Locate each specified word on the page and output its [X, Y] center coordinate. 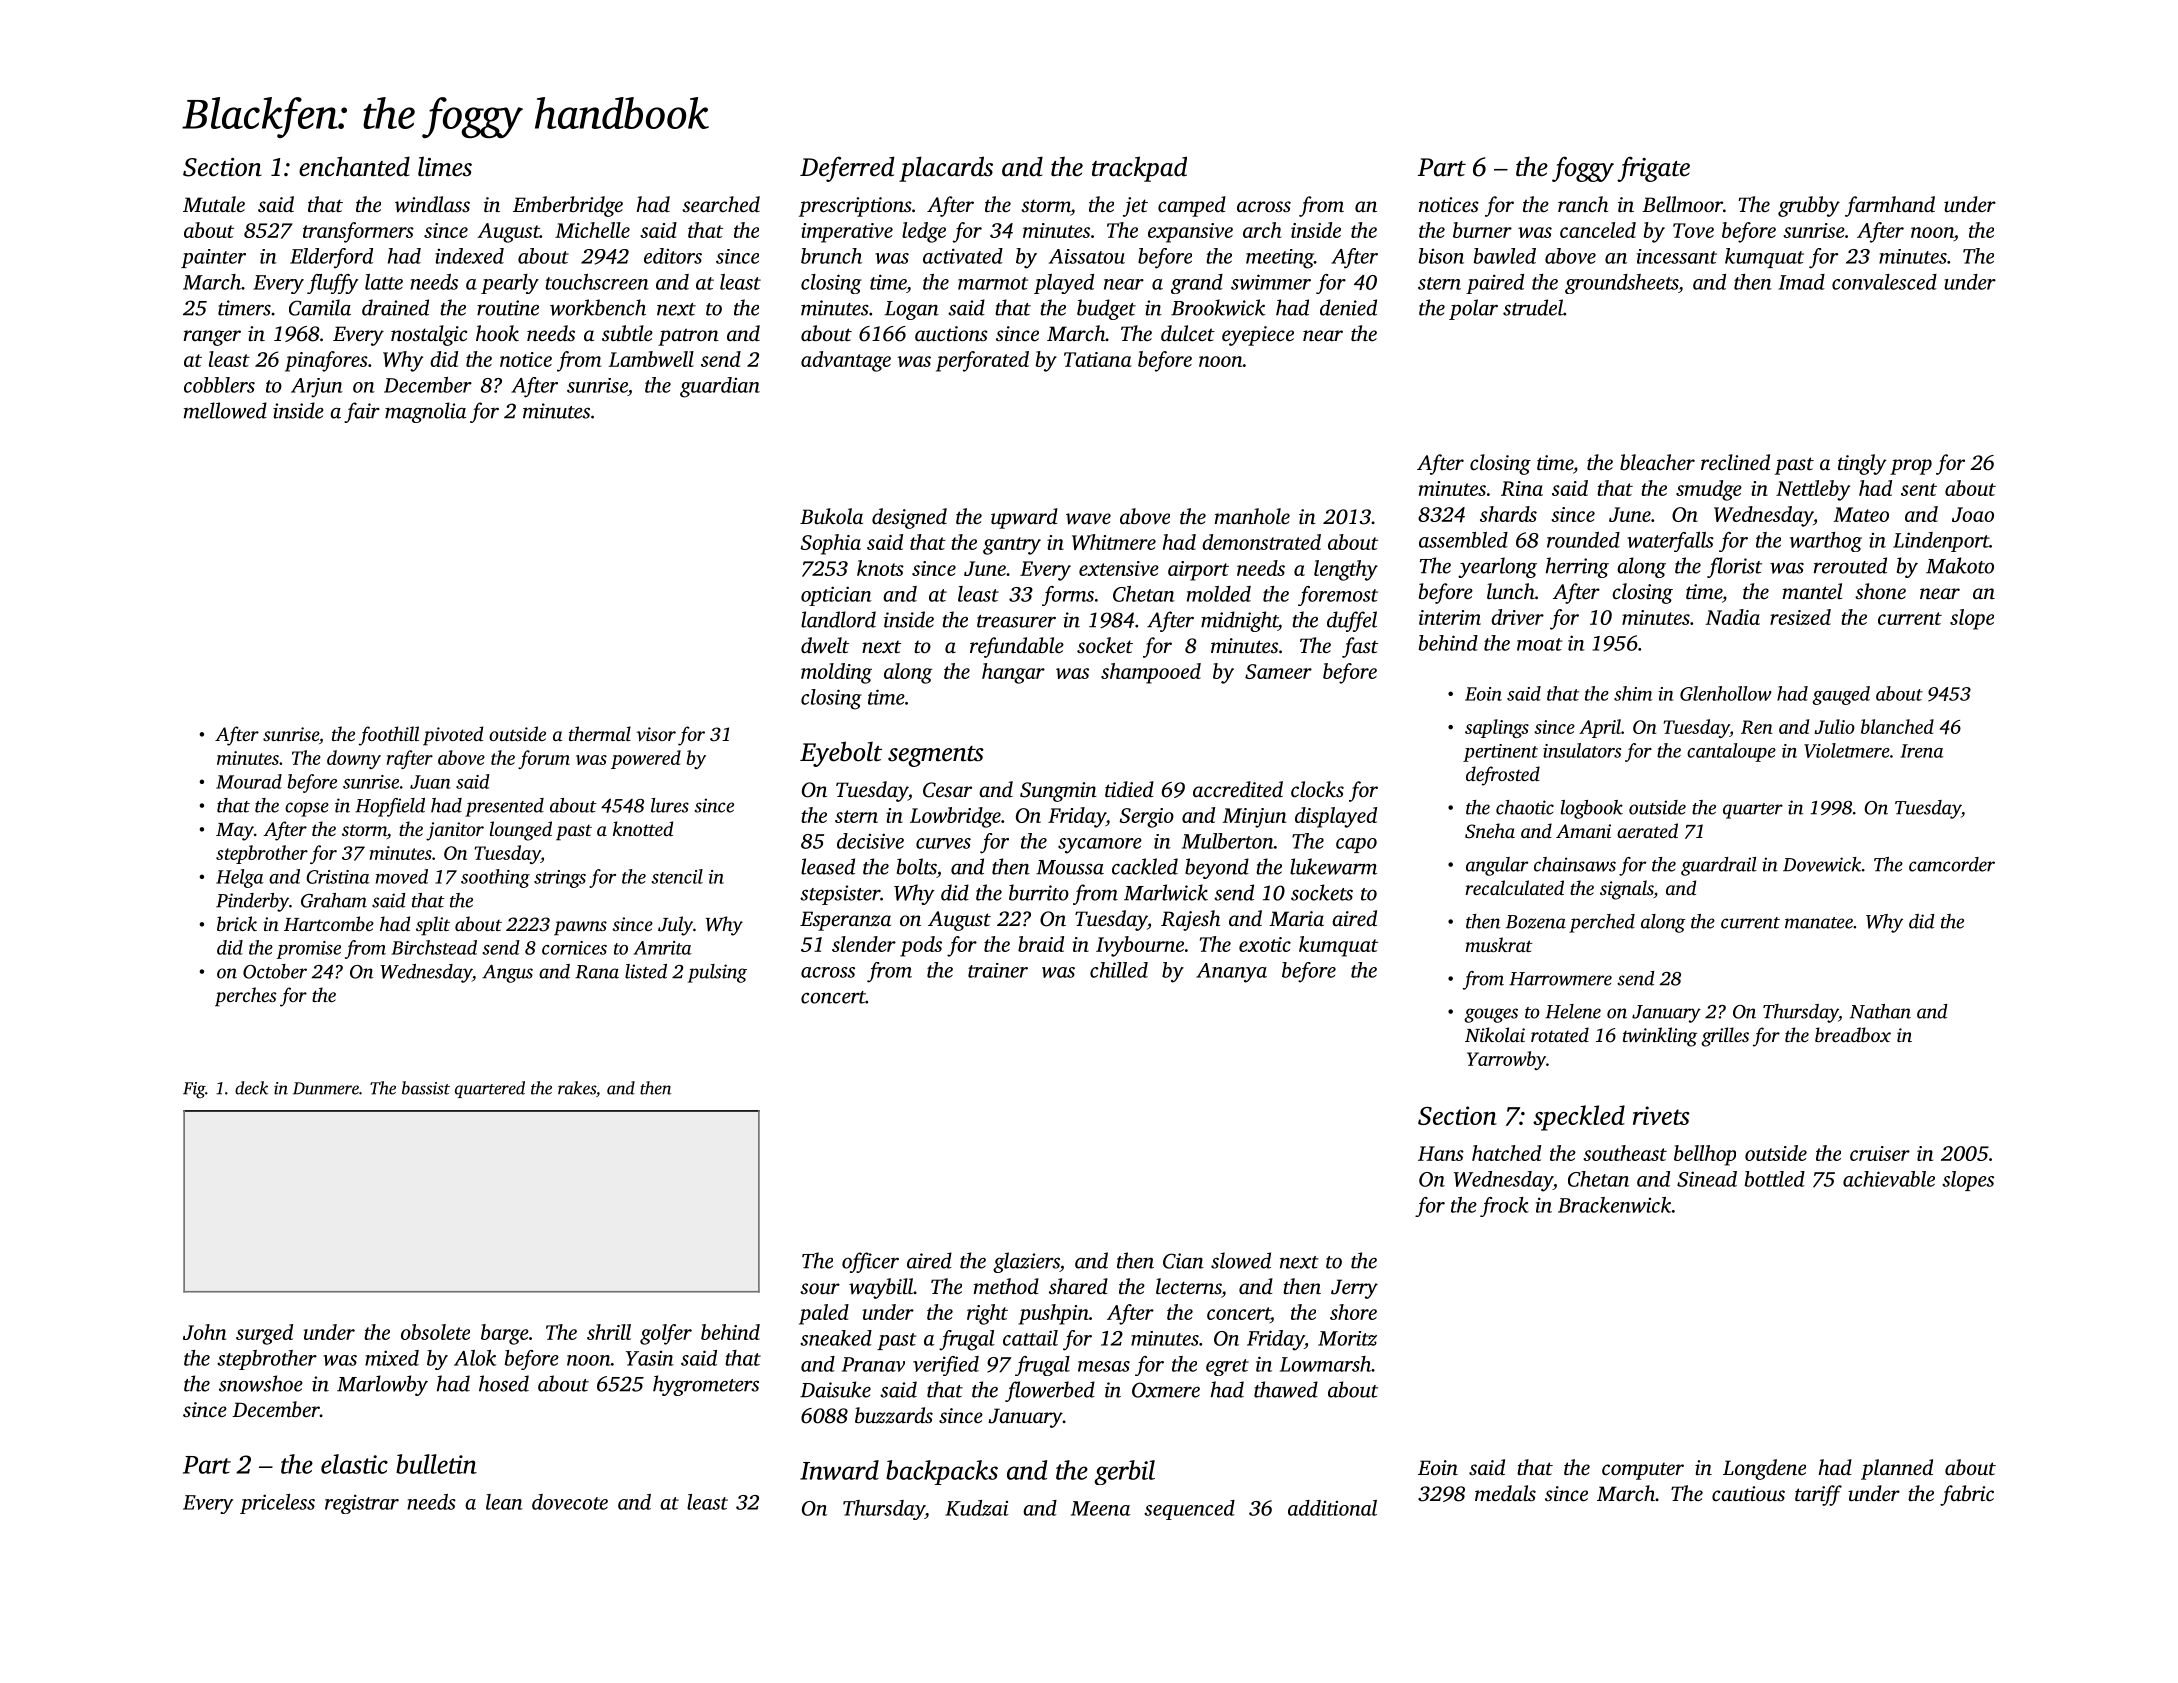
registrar [362, 1504]
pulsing [717, 973]
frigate [1653, 169]
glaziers [1026, 1262]
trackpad [1139, 169]
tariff [1818, 1495]
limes [445, 166]
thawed [1286, 1389]
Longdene [1764, 1469]
